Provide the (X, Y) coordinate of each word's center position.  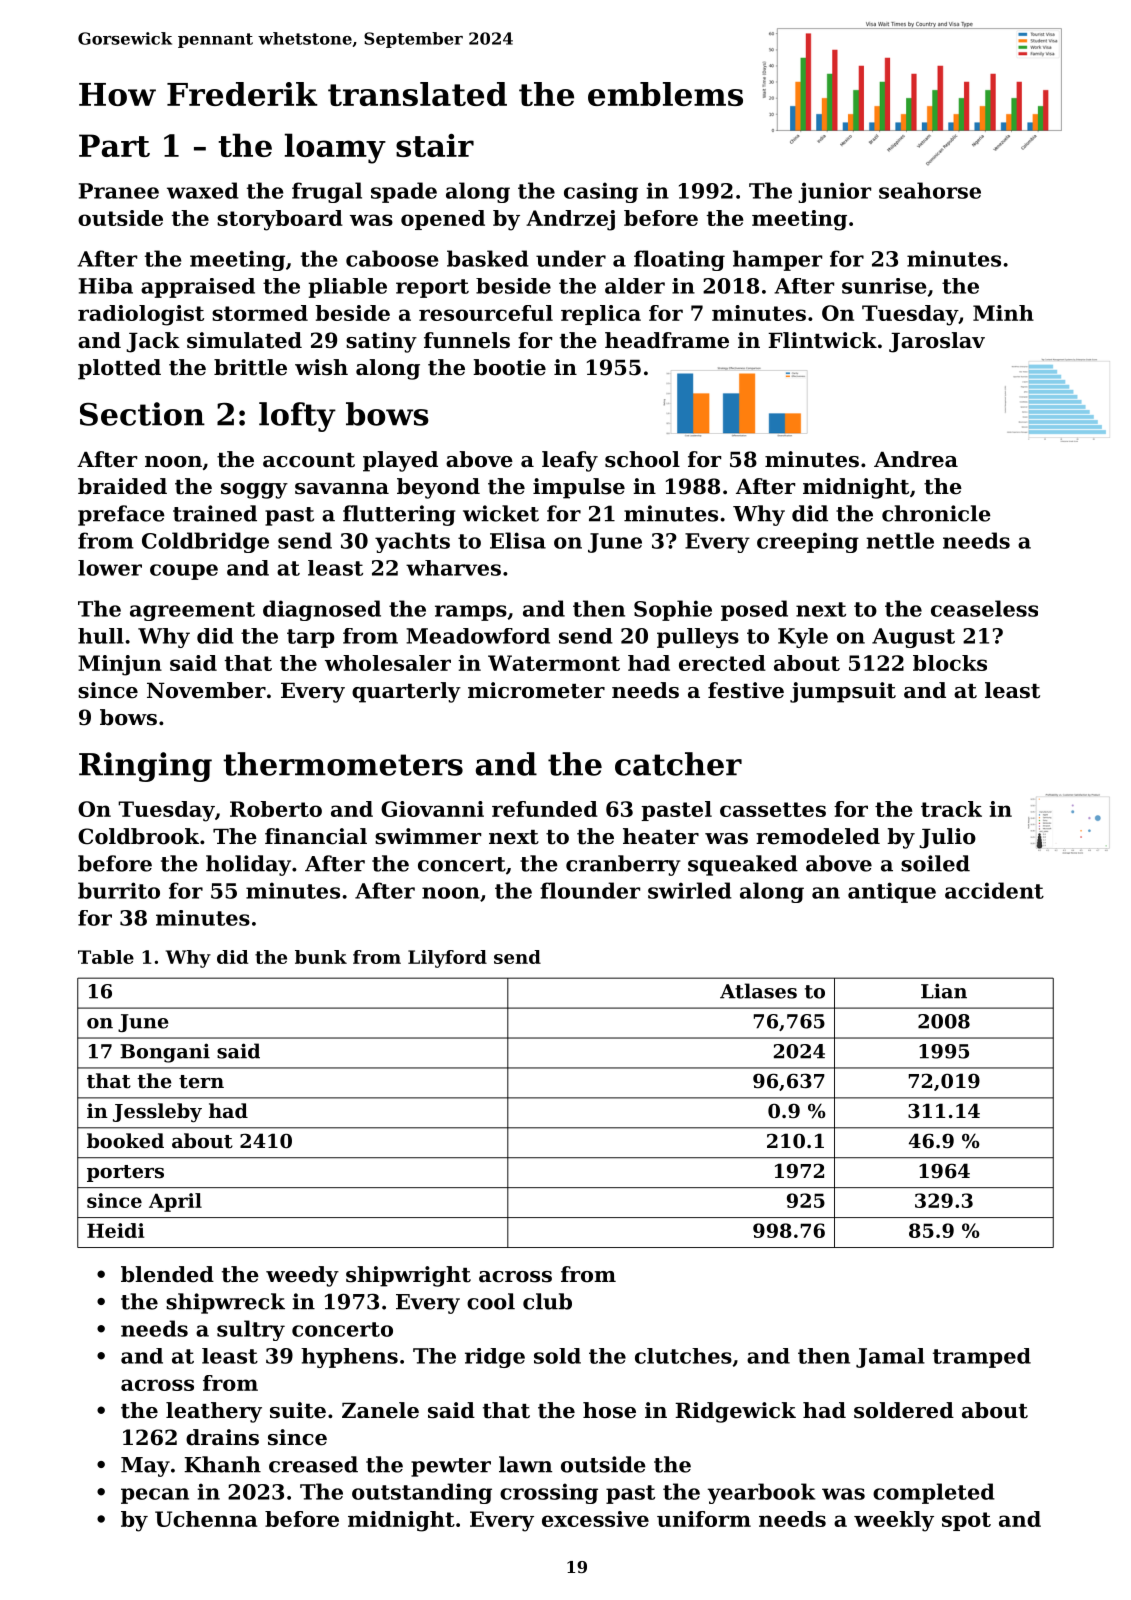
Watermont (554, 663)
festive (746, 690)
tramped (982, 1358)
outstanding (422, 1493)
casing (601, 192)
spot (966, 1521)
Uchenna (206, 1519)
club (547, 1301)
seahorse (930, 190)
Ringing (145, 767)
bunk (321, 957)
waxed (203, 190)
